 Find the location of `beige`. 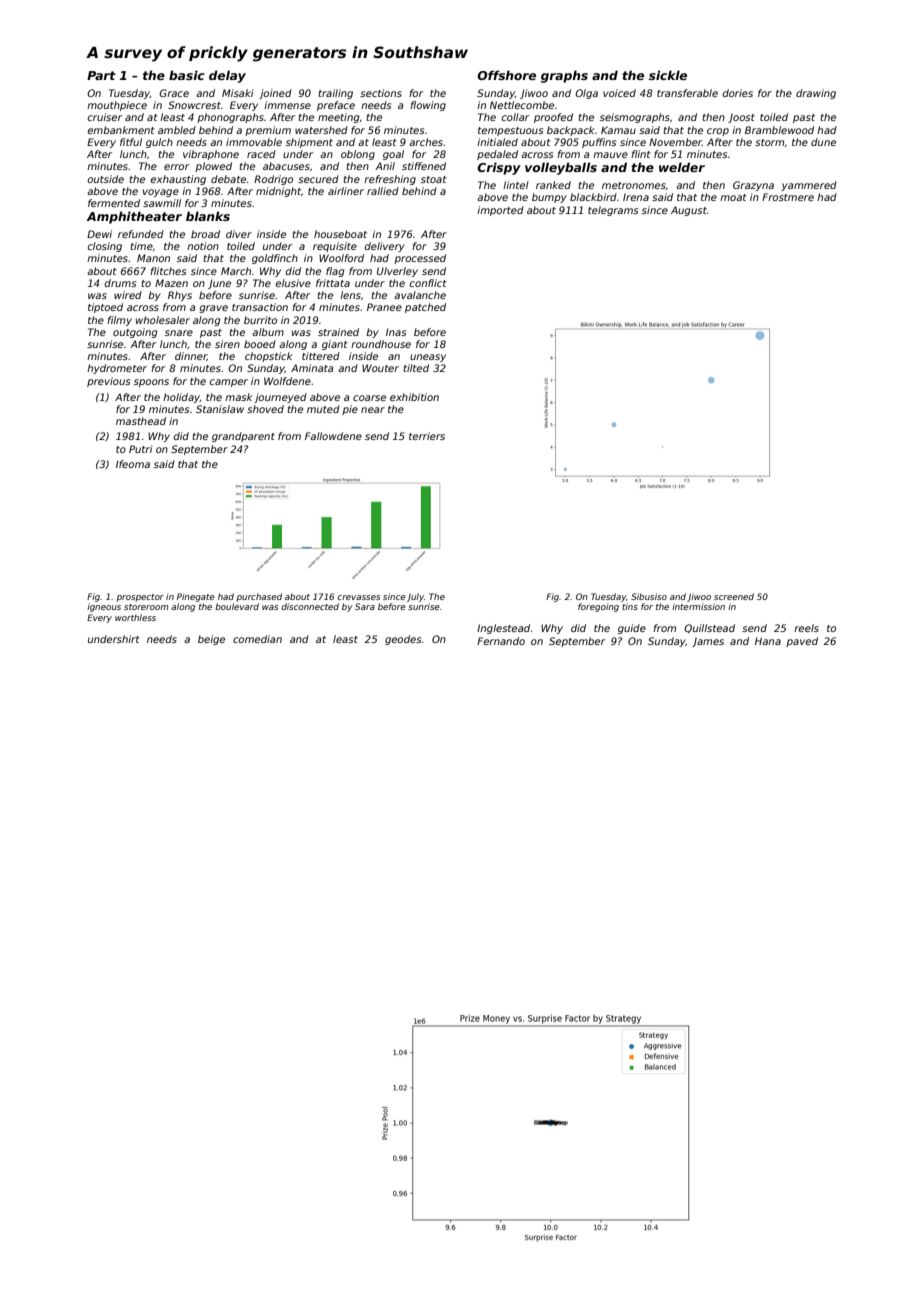

beige is located at coordinates (211, 640).
